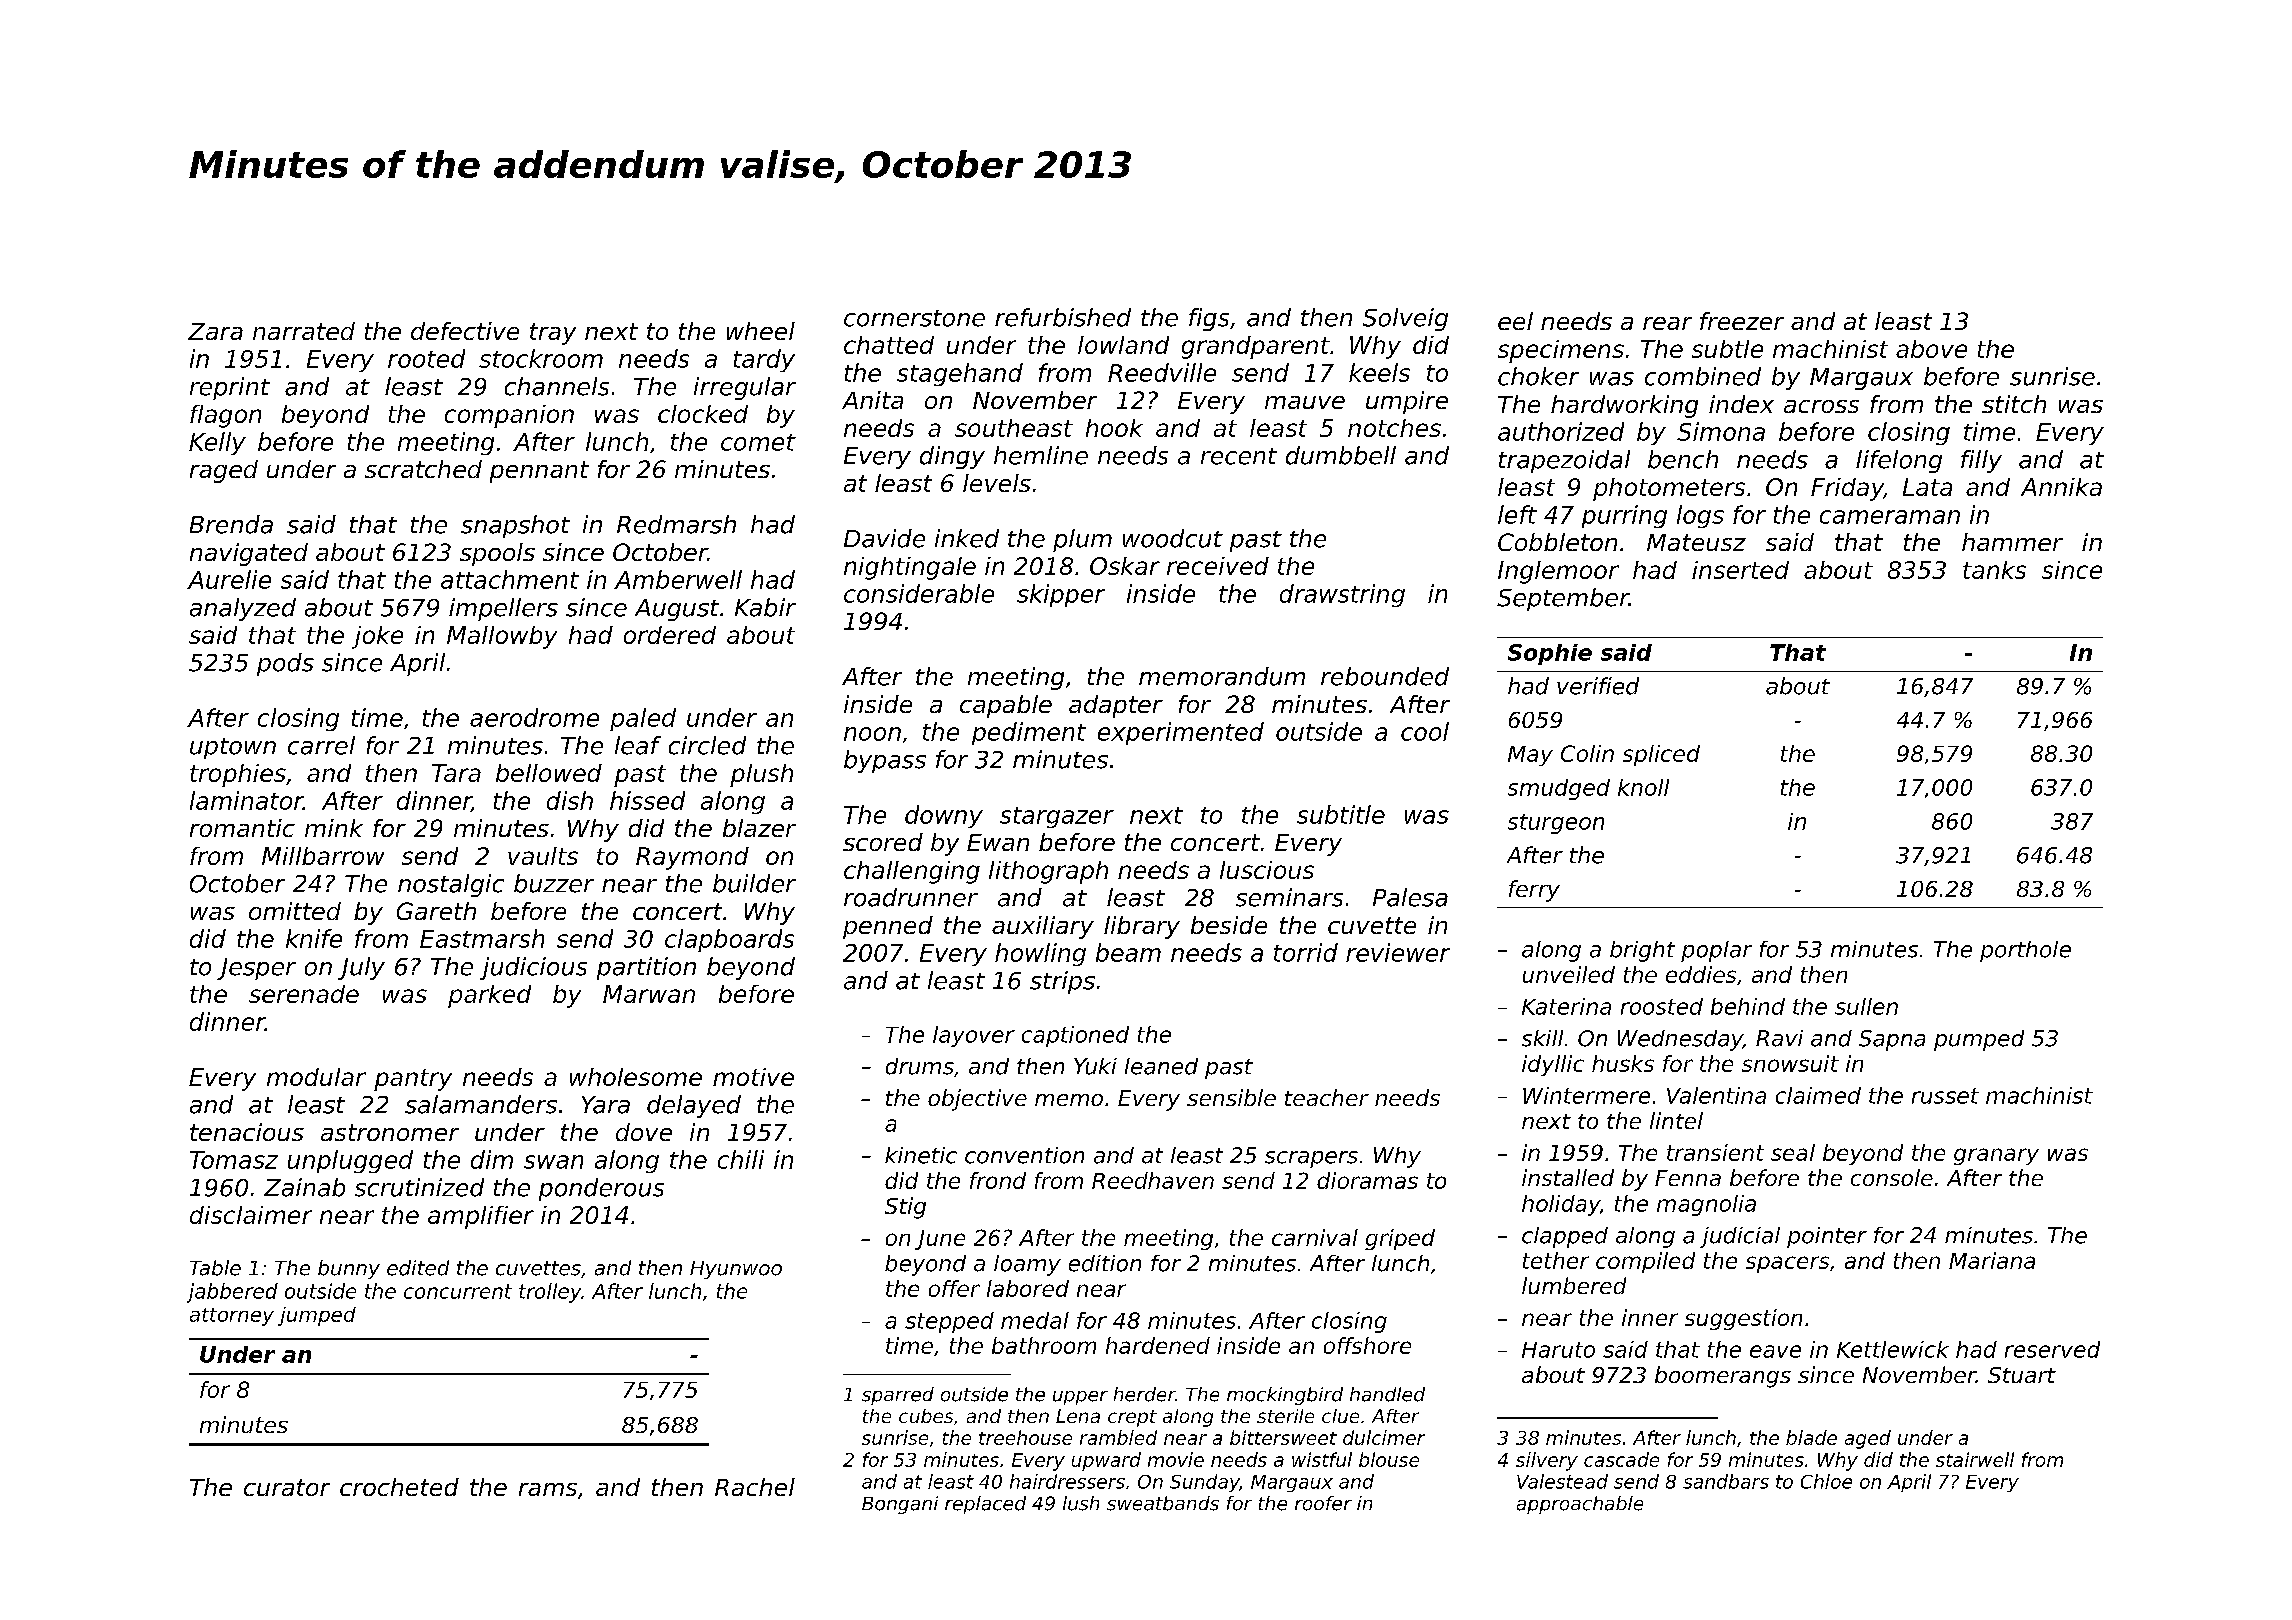 The height and width of the screenshot is (1620, 2292). Describe the element at coordinates (649, 994) in the screenshot. I see `Marwan` at that location.
